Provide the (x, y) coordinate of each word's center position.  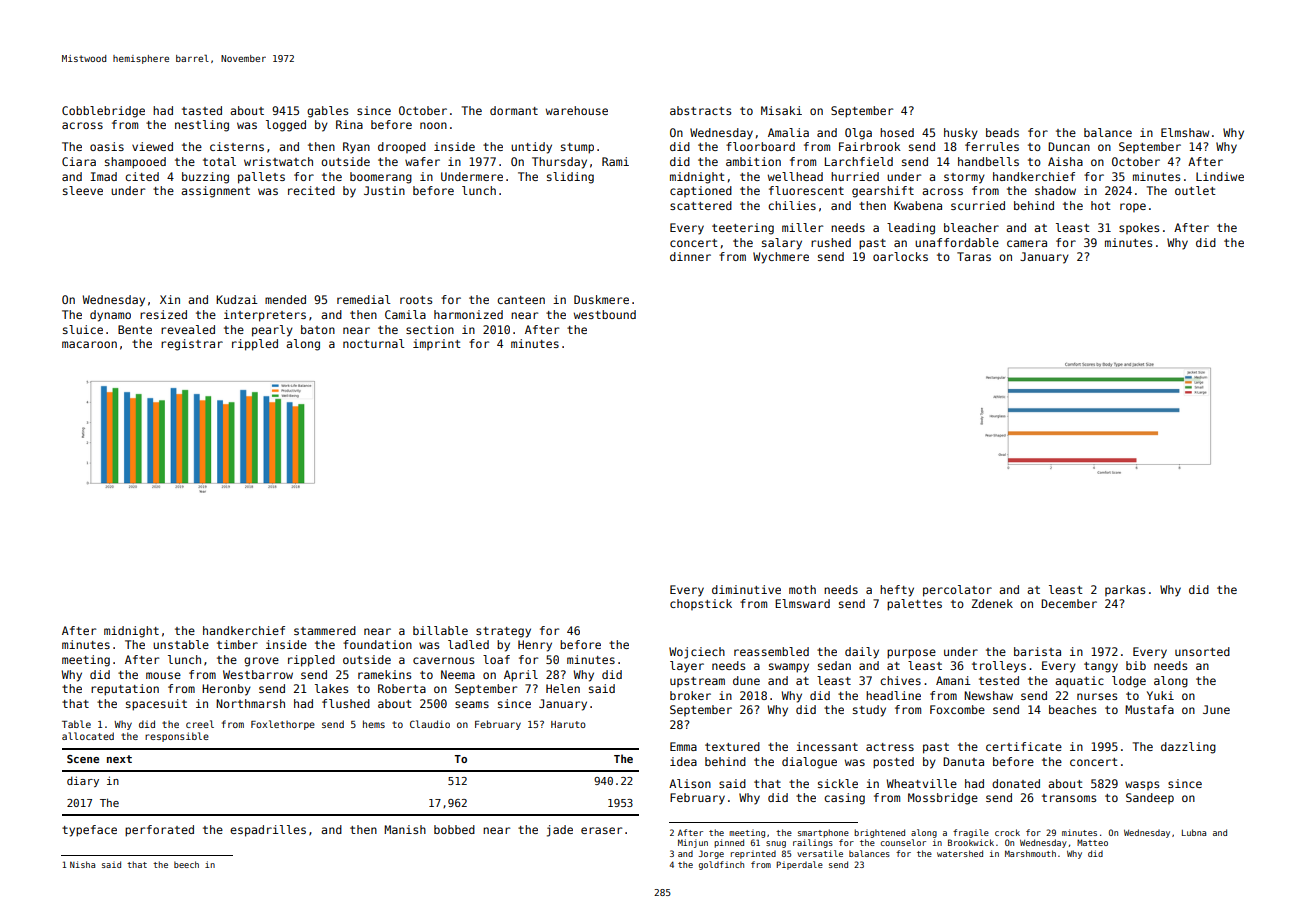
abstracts (700, 110)
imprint (437, 344)
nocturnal (374, 343)
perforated (159, 831)
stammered (325, 630)
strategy (503, 632)
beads (1002, 132)
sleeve (83, 190)
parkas (1125, 590)
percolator (957, 591)
